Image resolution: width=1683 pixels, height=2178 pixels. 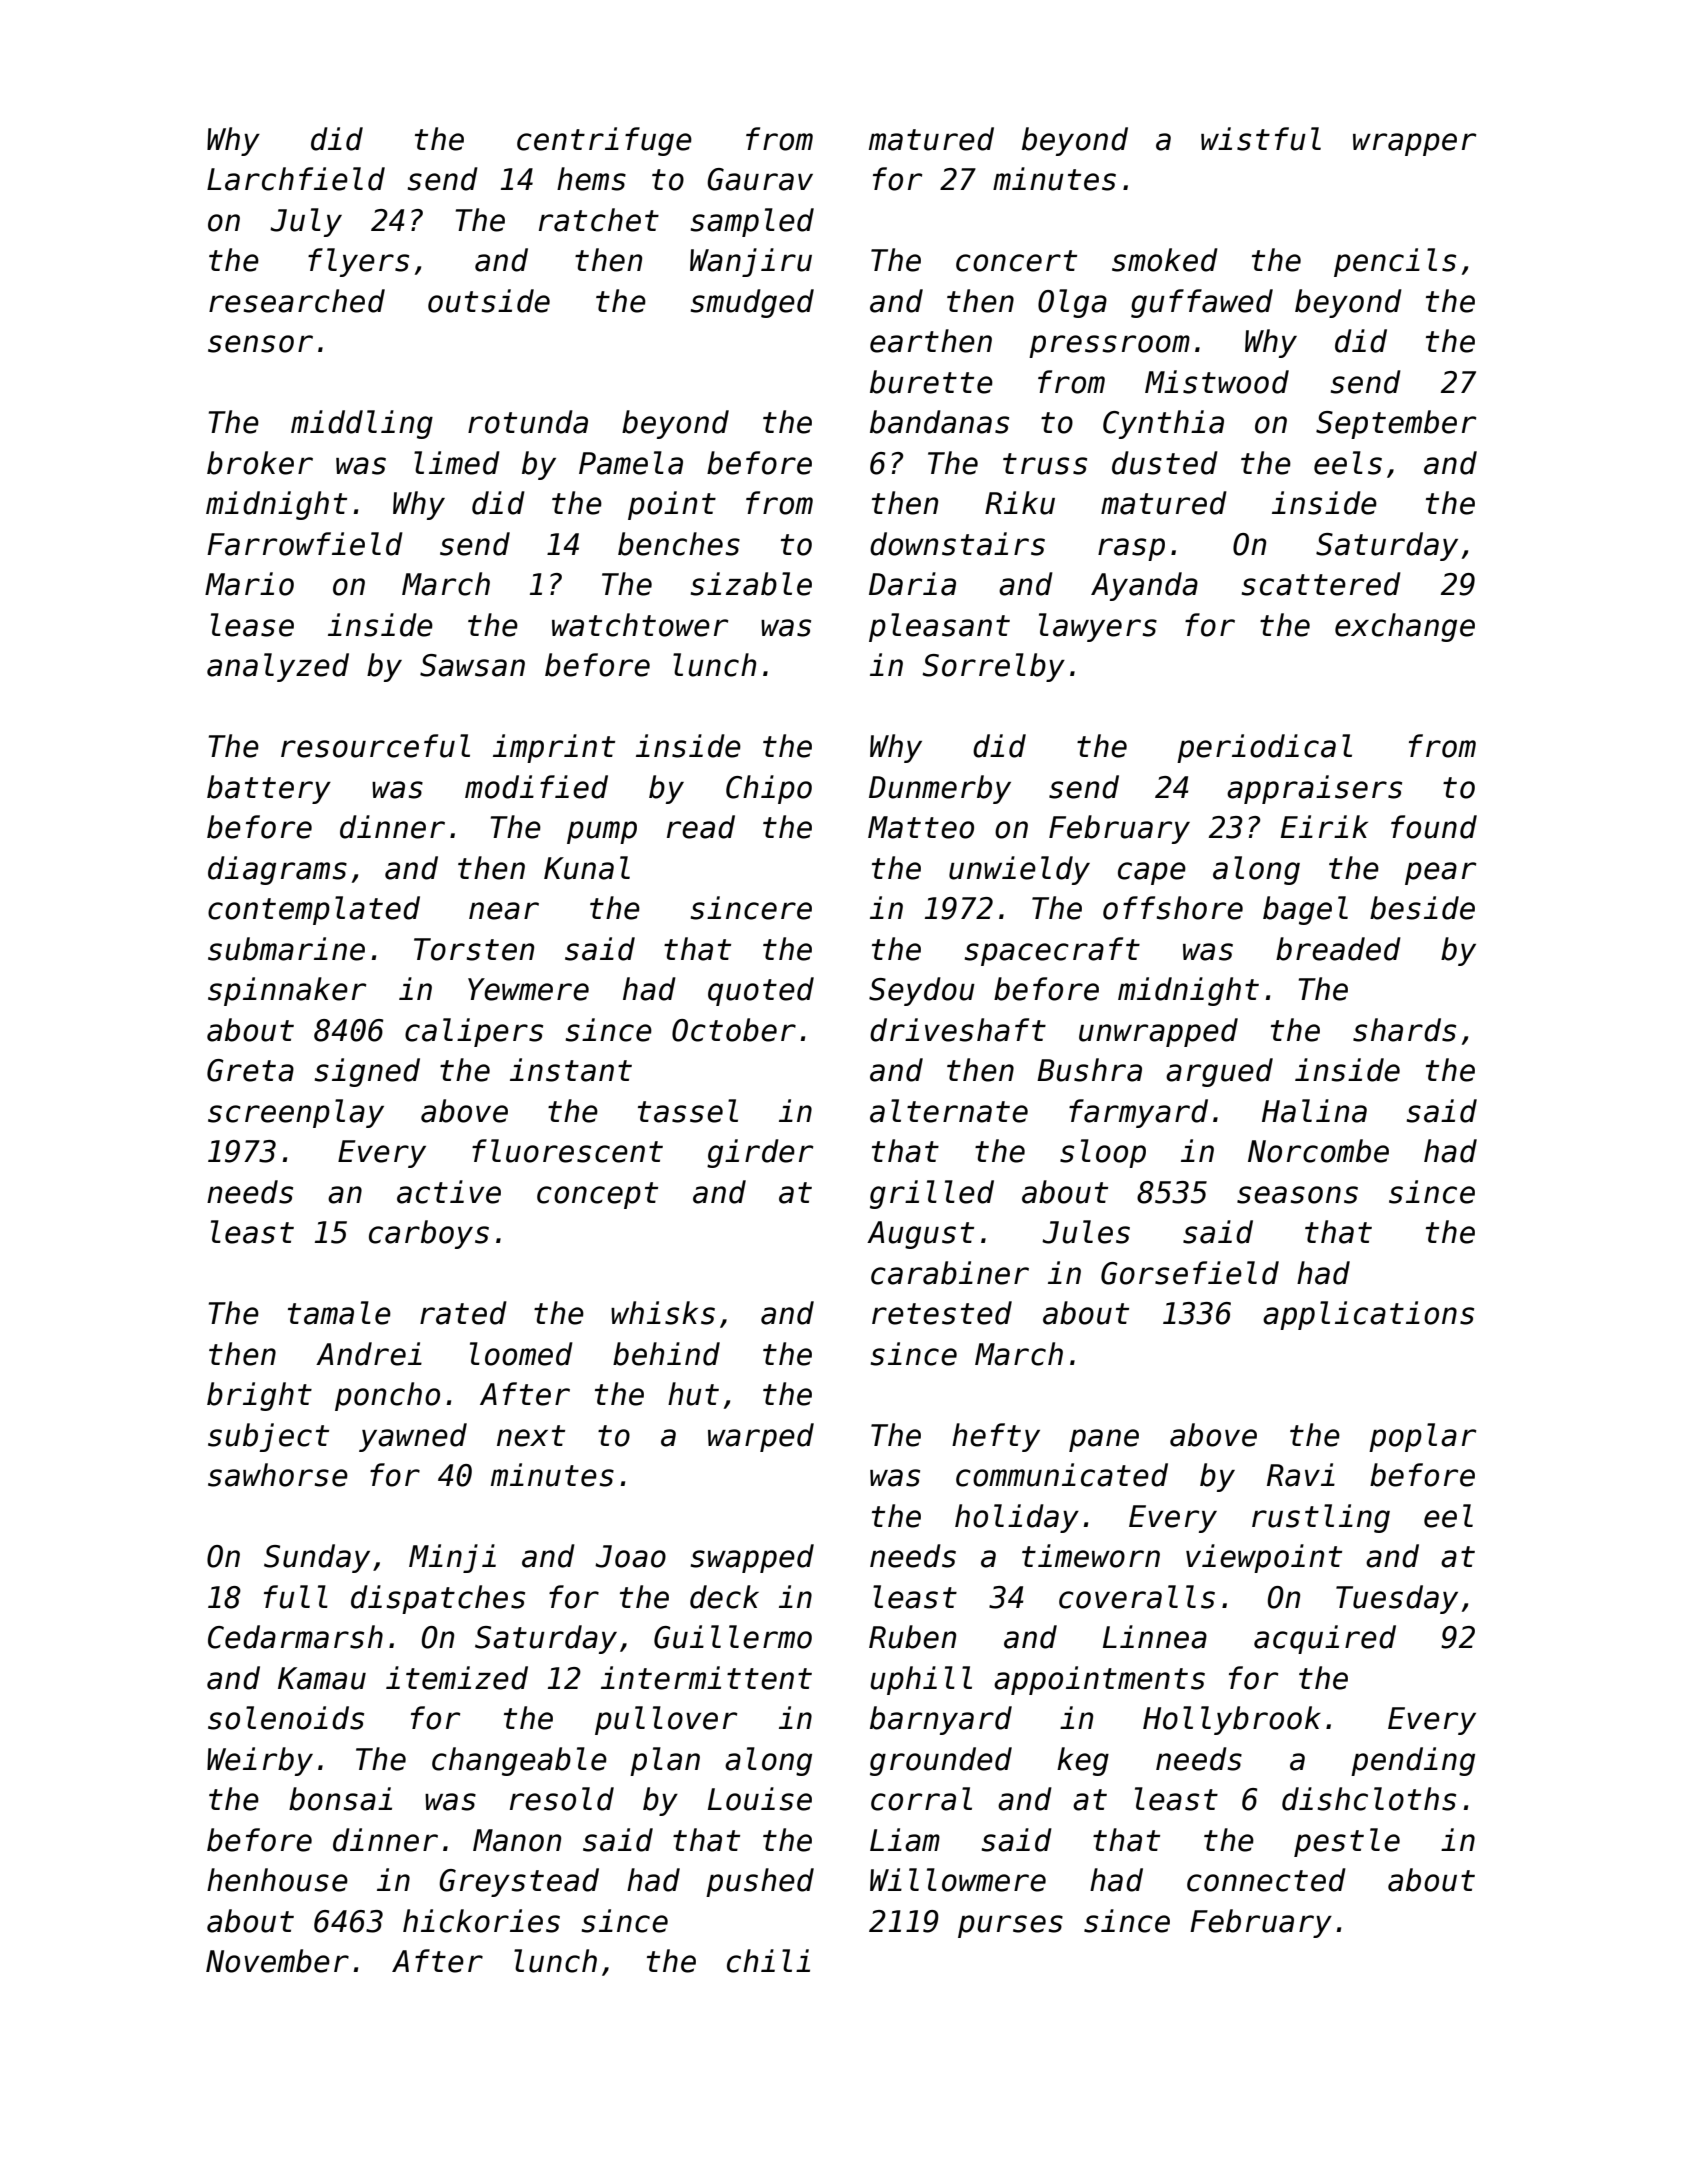 I want to click on November, so click(x=277, y=1961).
